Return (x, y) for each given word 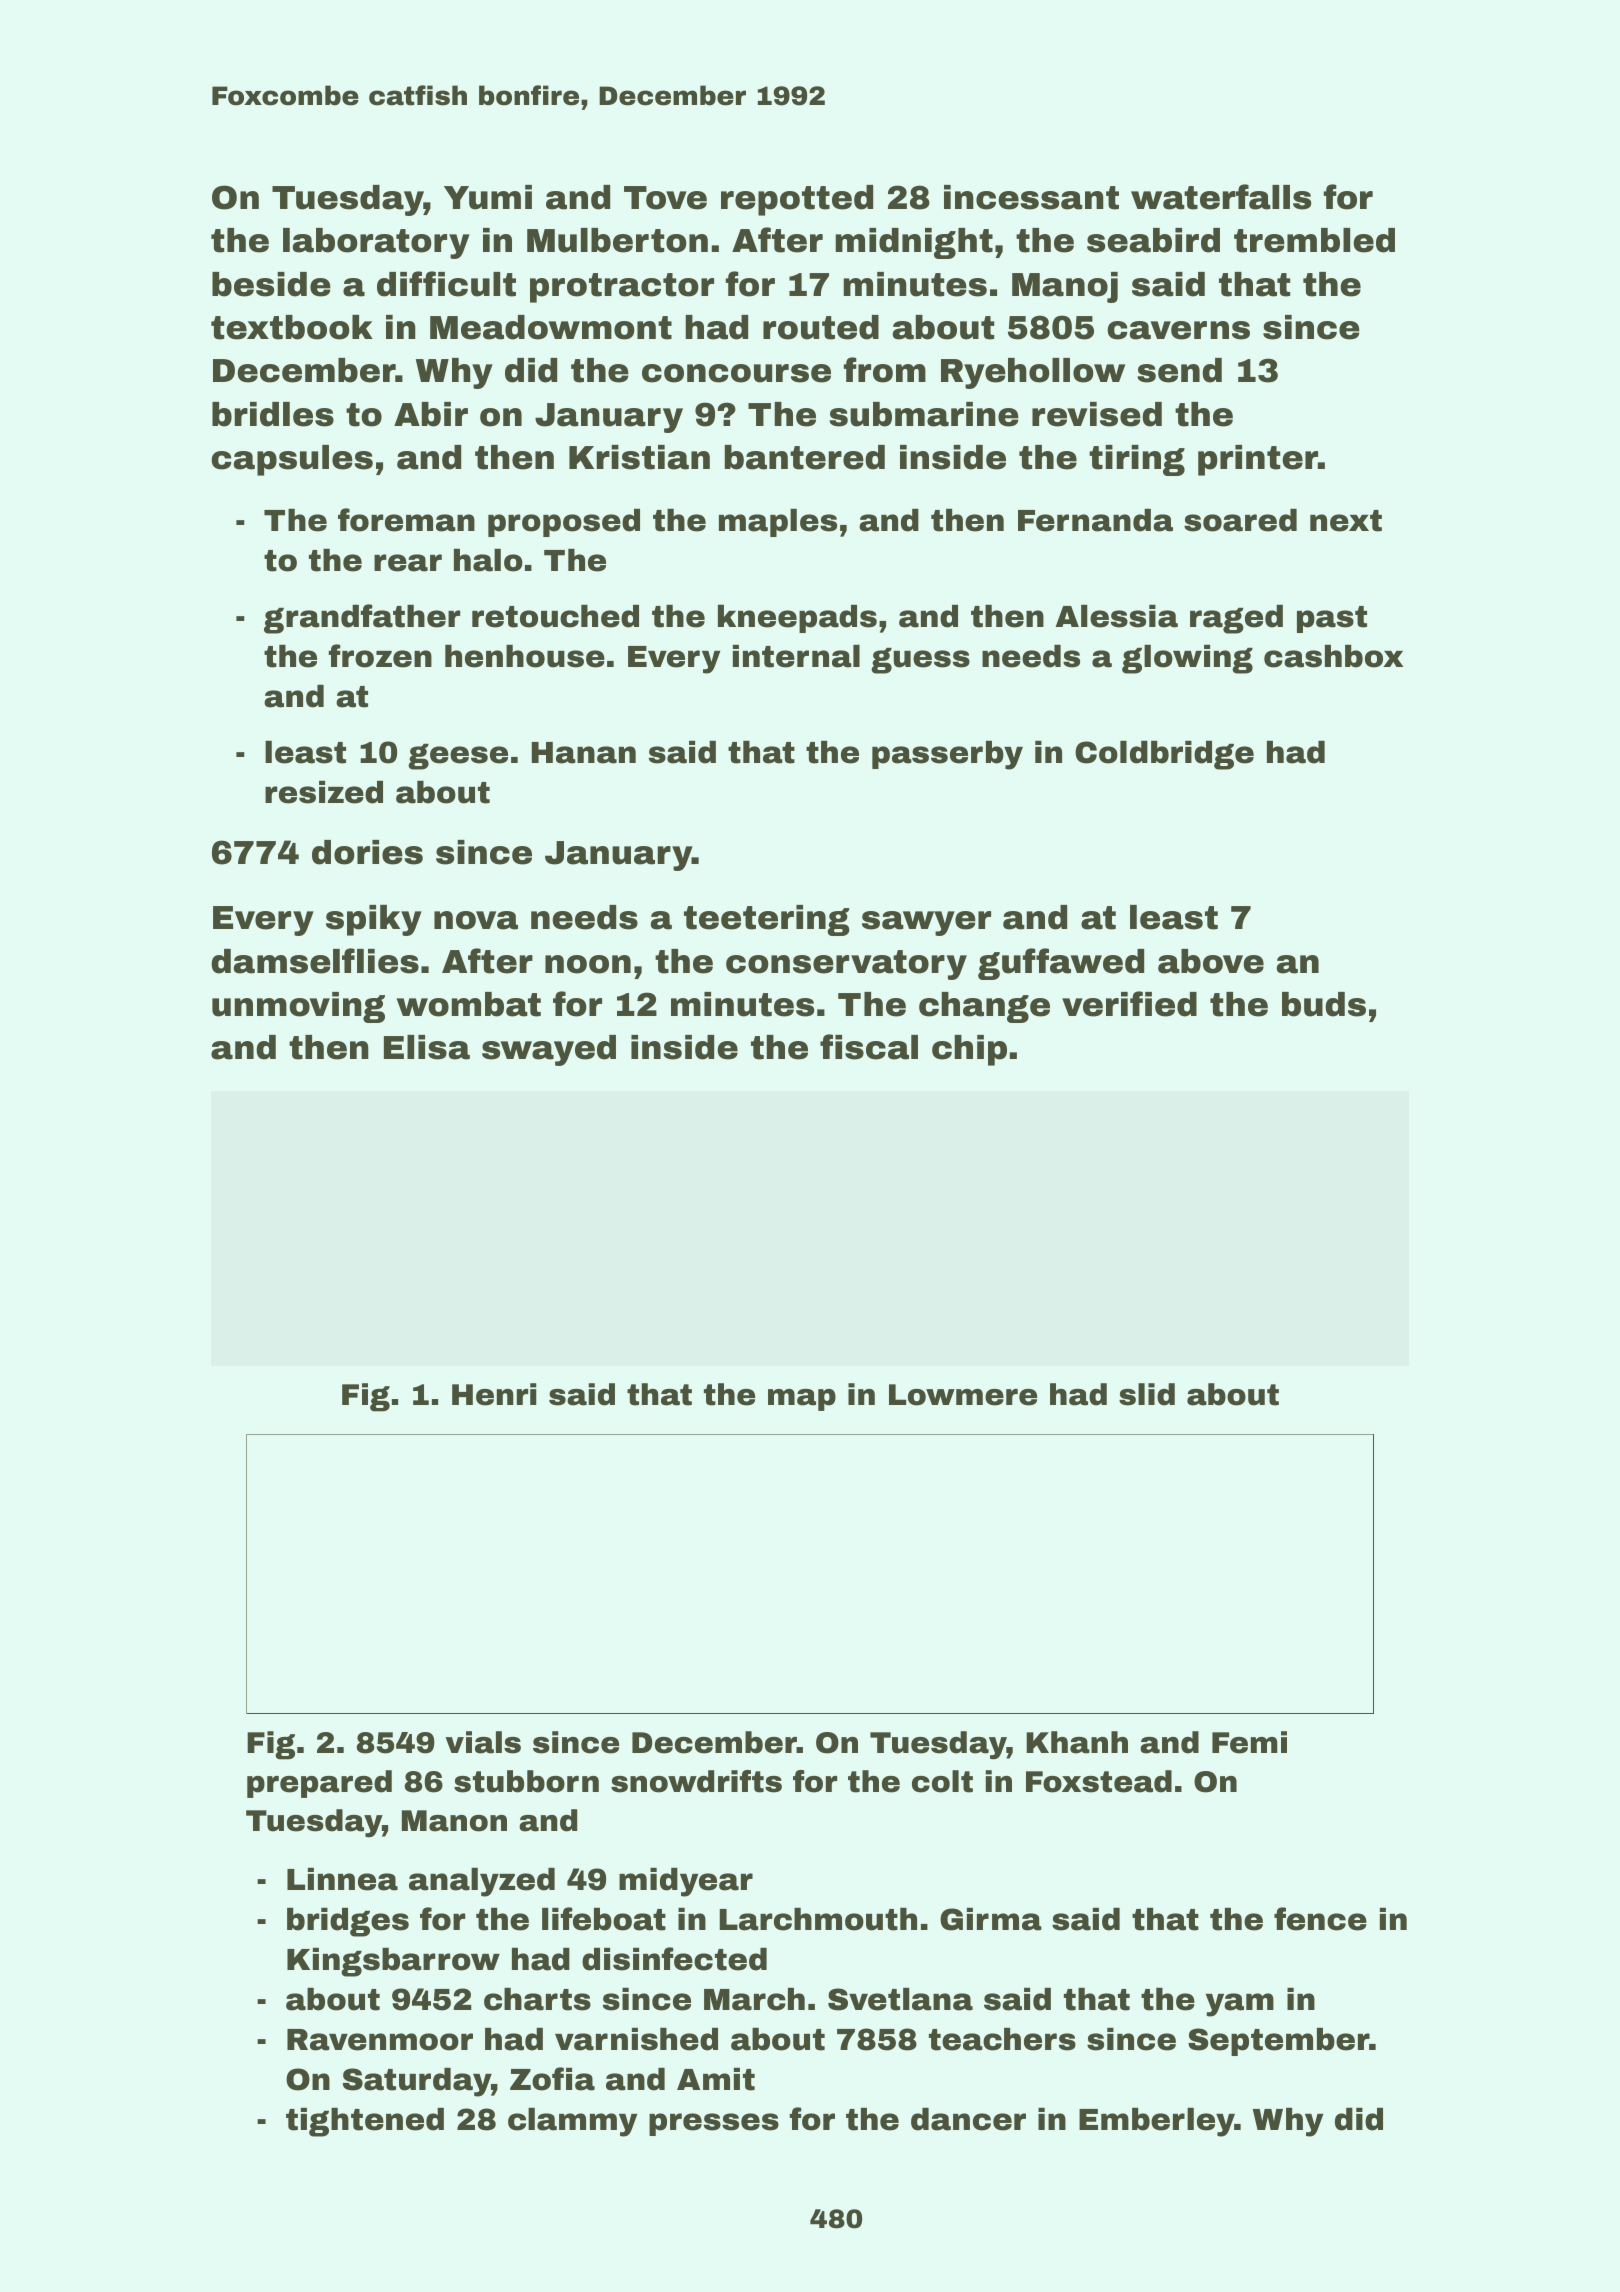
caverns (1178, 330)
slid (1147, 1394)
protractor (622, 288)
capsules (292, 460)
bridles (273, 414)
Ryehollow (1033, 373)
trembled (1314, 240)
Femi (1249, 1742)
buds (1324, 1004)
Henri (494, 1394)
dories (367, 852)
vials (483, 1742)
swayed (549, 1050)
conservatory (846, 965)
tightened (365, 2122)
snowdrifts (696, 1781)
